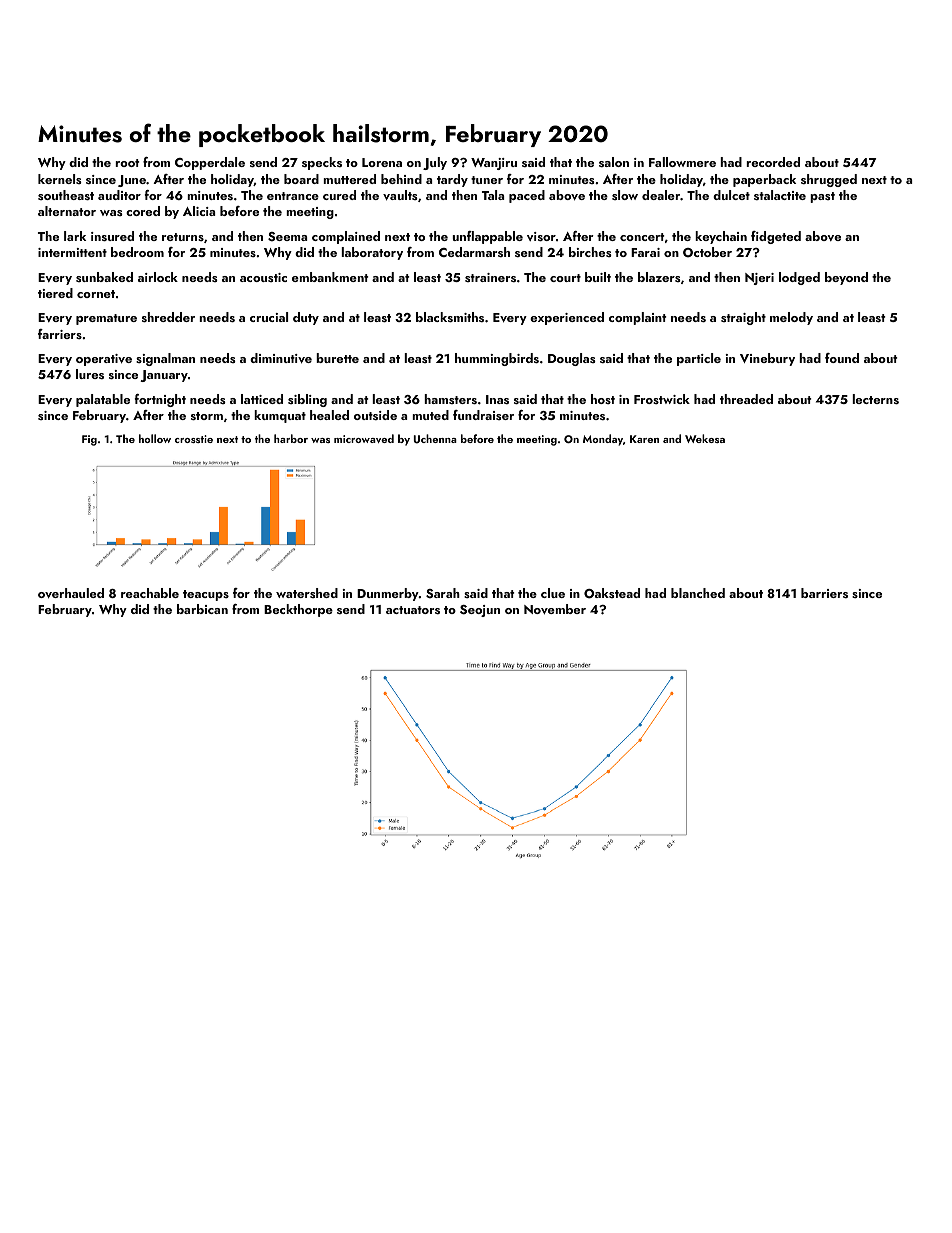 The width and height of the page is (952, 1233). What do you see at coordinates (435, 439) in the page?
I see `Uchenna` at bounding box center [435, 439].
